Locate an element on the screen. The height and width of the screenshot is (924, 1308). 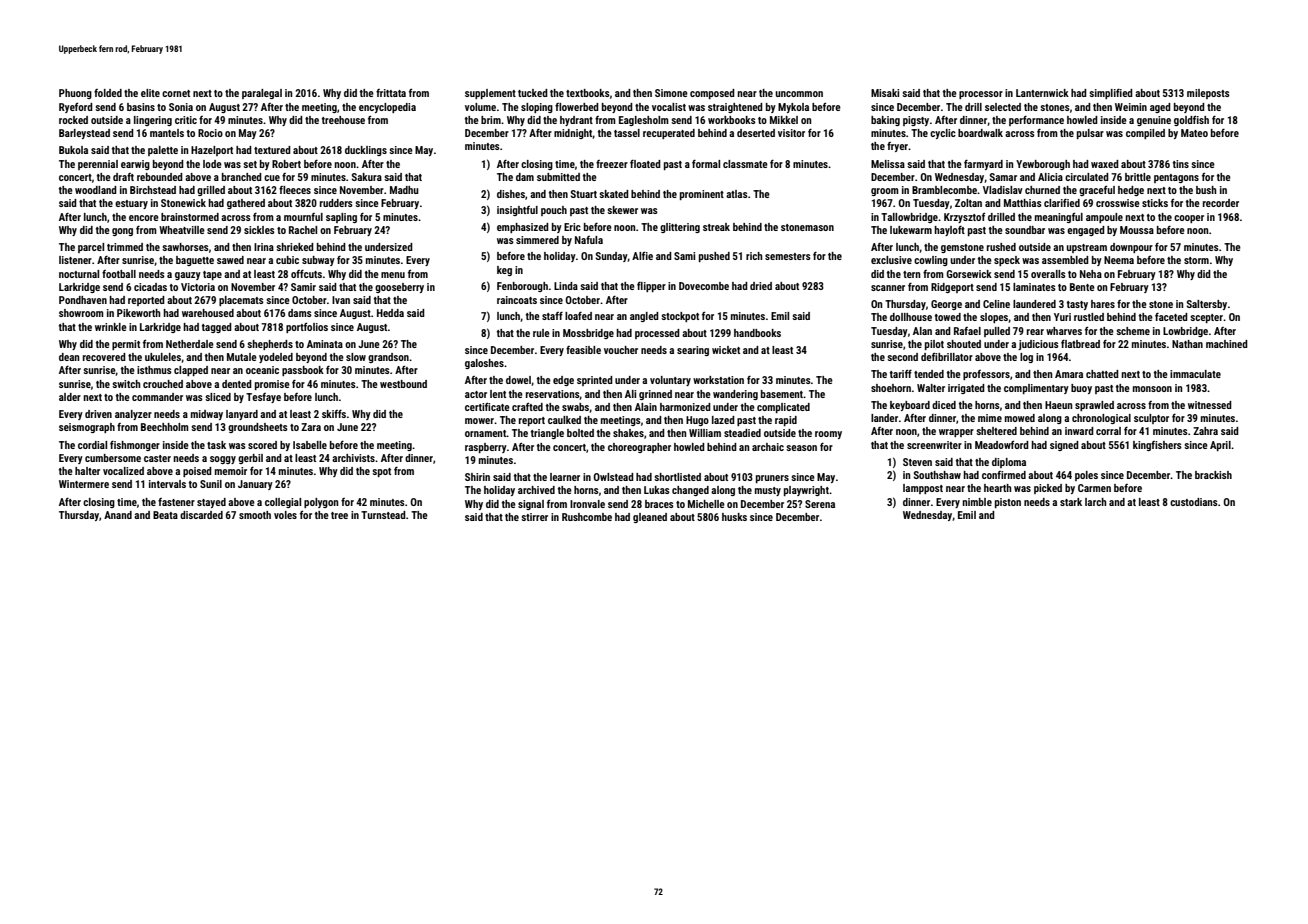
formal is located at coordinates (706, 164).
